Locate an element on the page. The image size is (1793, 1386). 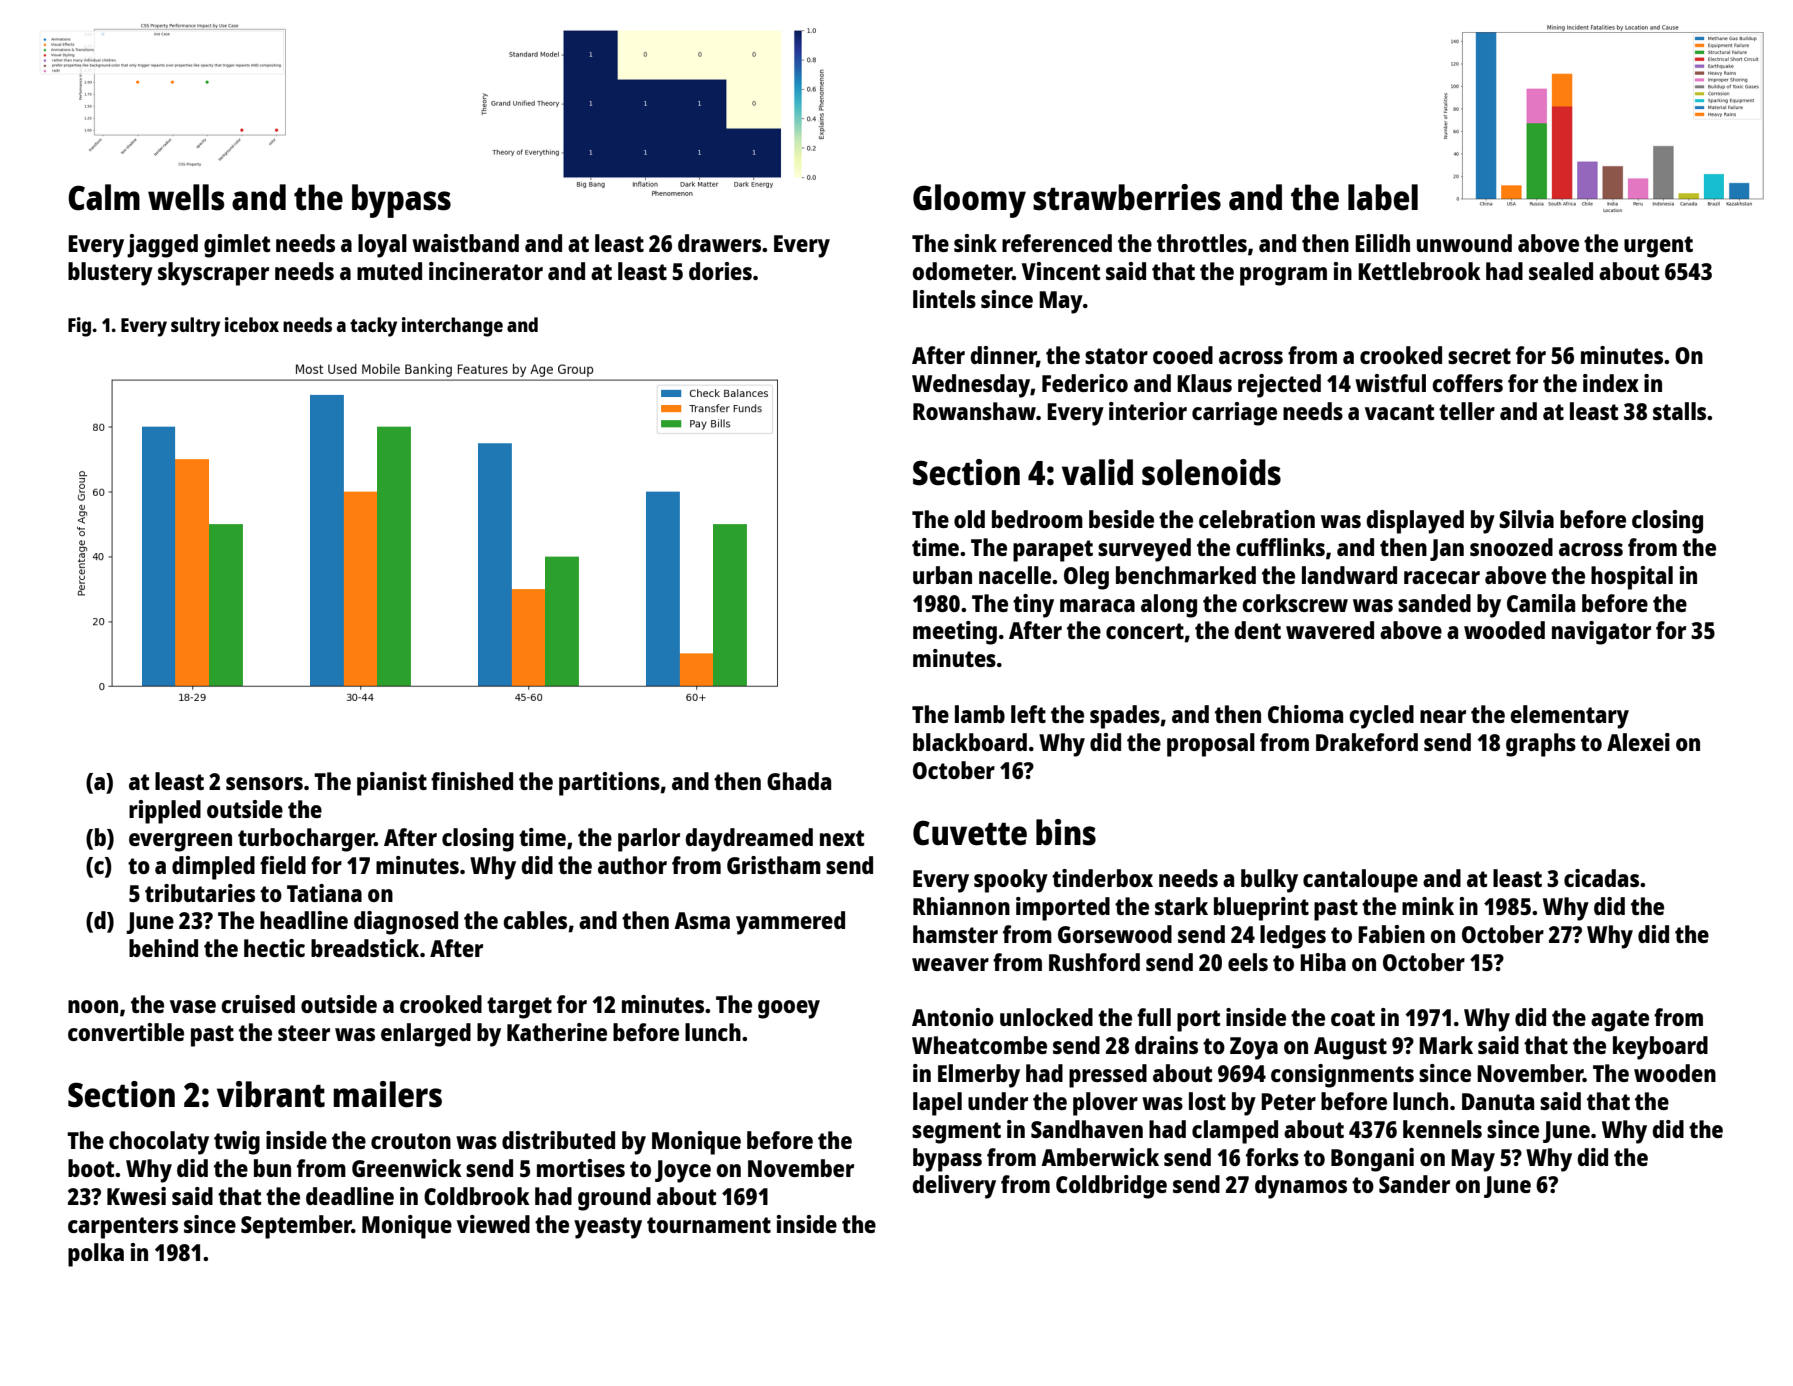
near is located at coordinates (1443, 716).
